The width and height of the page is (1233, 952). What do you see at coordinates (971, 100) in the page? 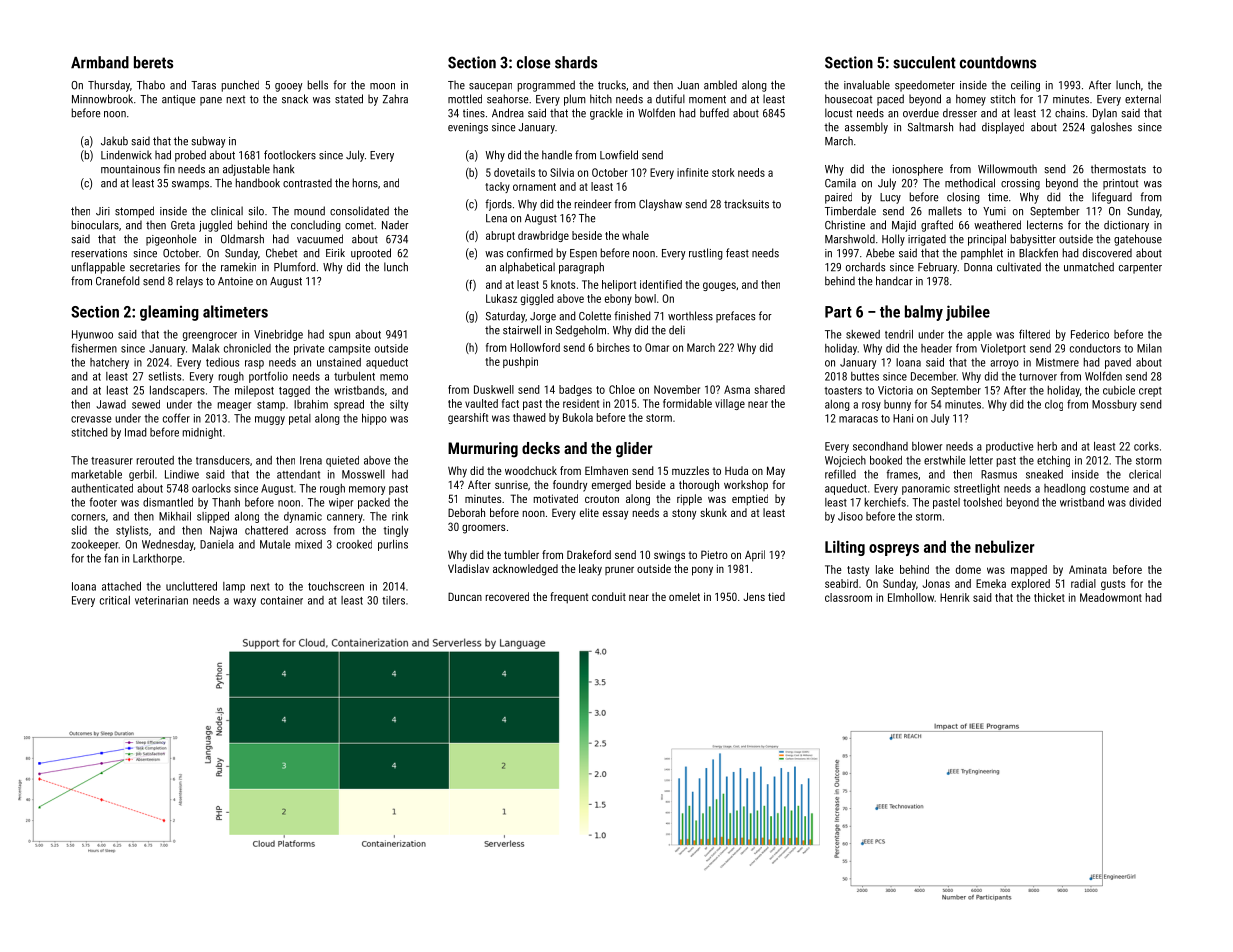
I see `homey` at bounding box center [971, 100].
